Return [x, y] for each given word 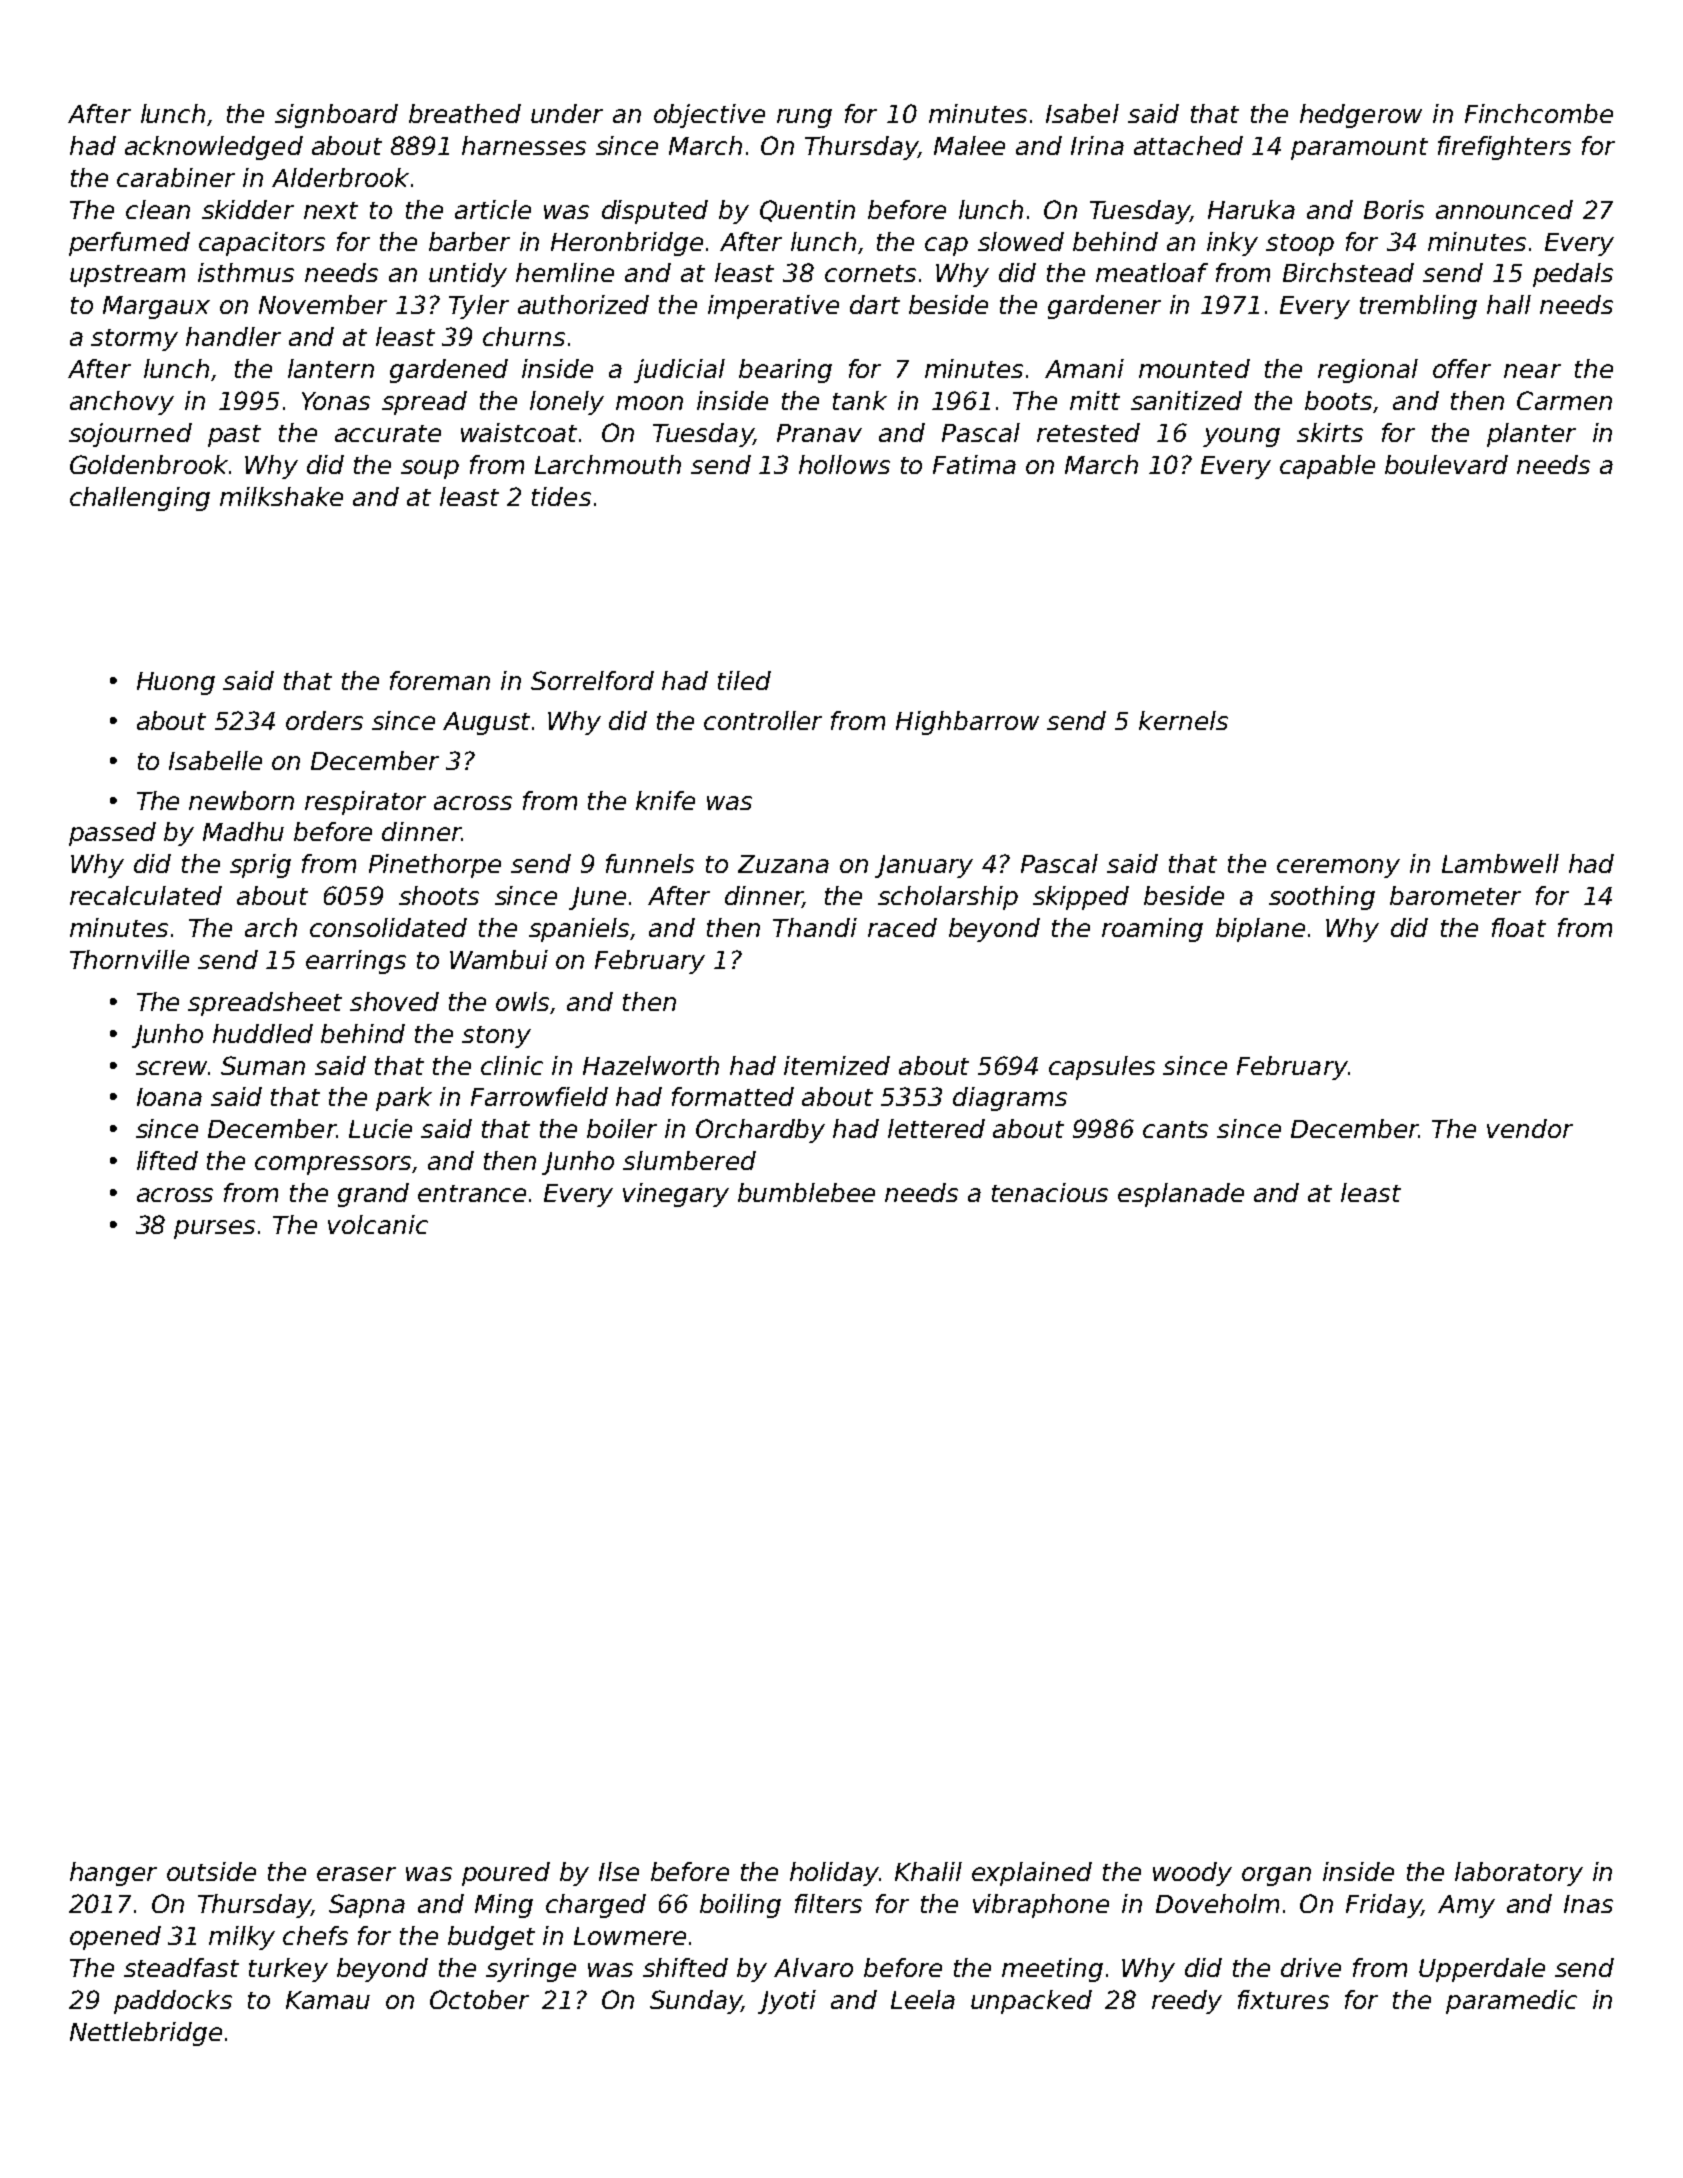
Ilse [619, 1871]
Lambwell [1500, 863]
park [404, 1099]
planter [1531, 435]
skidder [248, 209]
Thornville [129, 959]
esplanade [1181, 1195]
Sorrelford [592, 680]
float [1519, 927]
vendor [1530, 1128]
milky [242, 1938]
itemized [837, 1065]
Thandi [815, 927]
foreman [440, 680]
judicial [679, 371]
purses [214, 1229]
